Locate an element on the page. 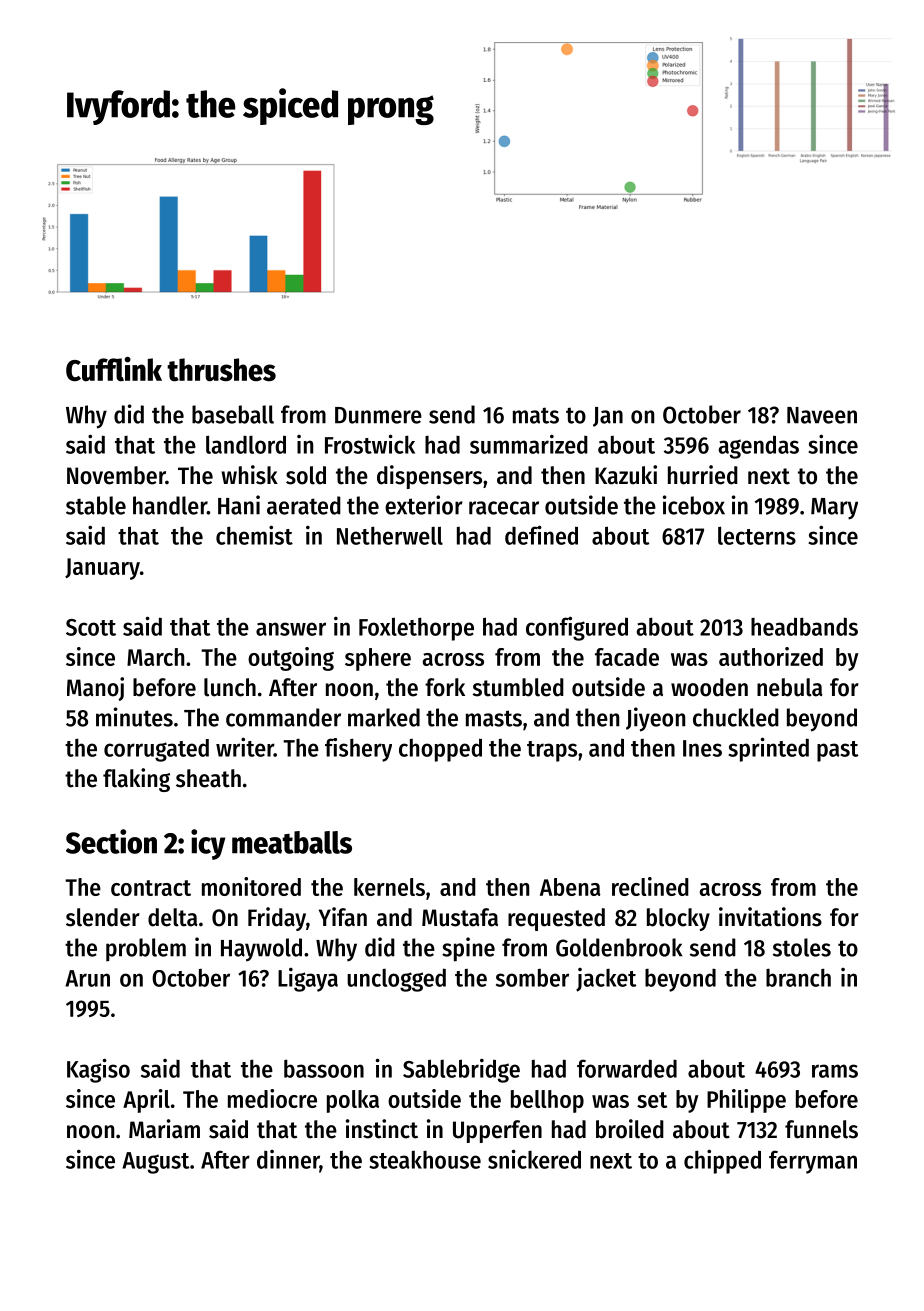 The image size is (924, 1311). answer is located at coordinates (291, 629).
